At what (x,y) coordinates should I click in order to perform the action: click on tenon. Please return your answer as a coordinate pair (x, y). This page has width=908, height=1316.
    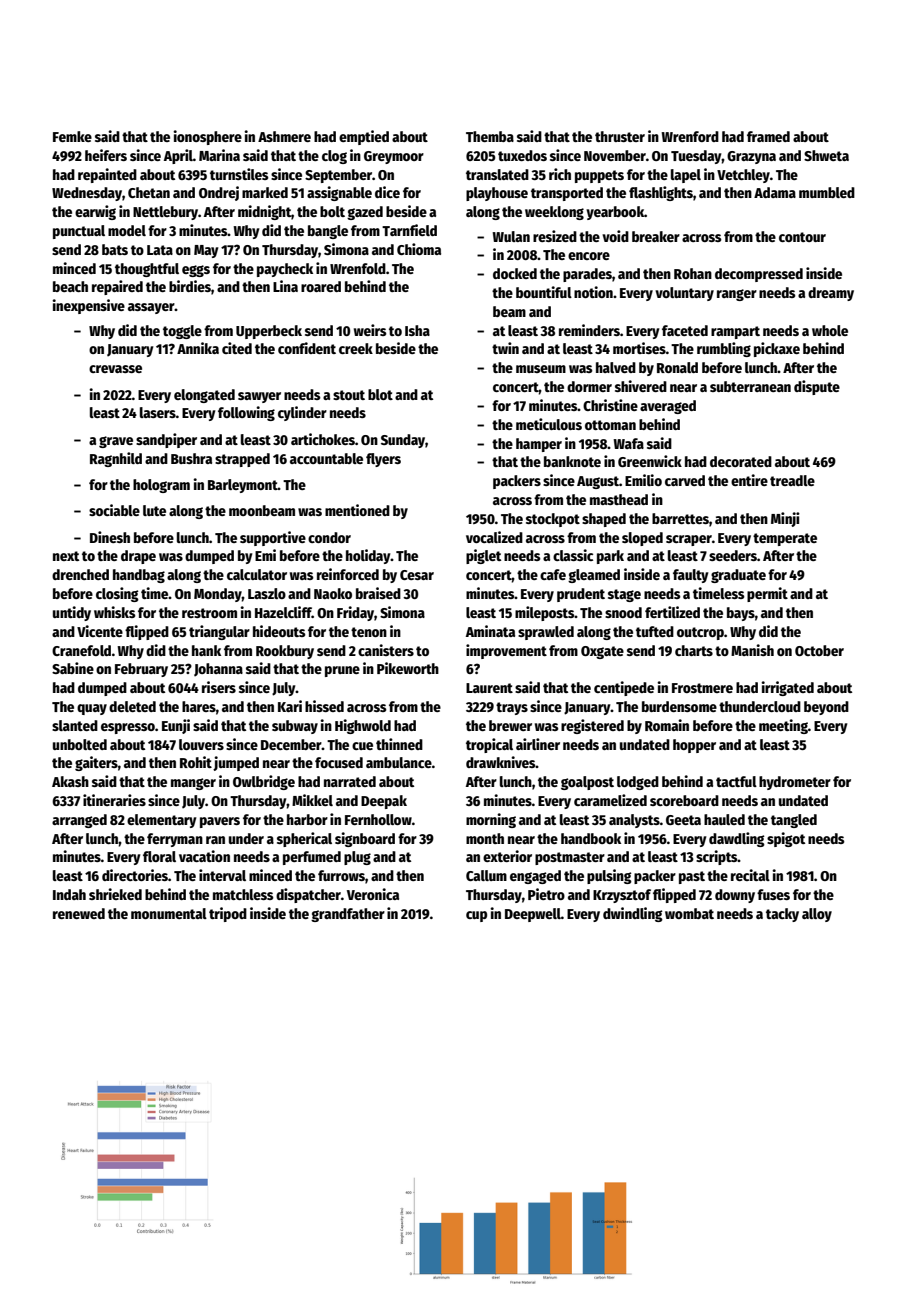
    Looking at the image, I should click on (369, 632).
